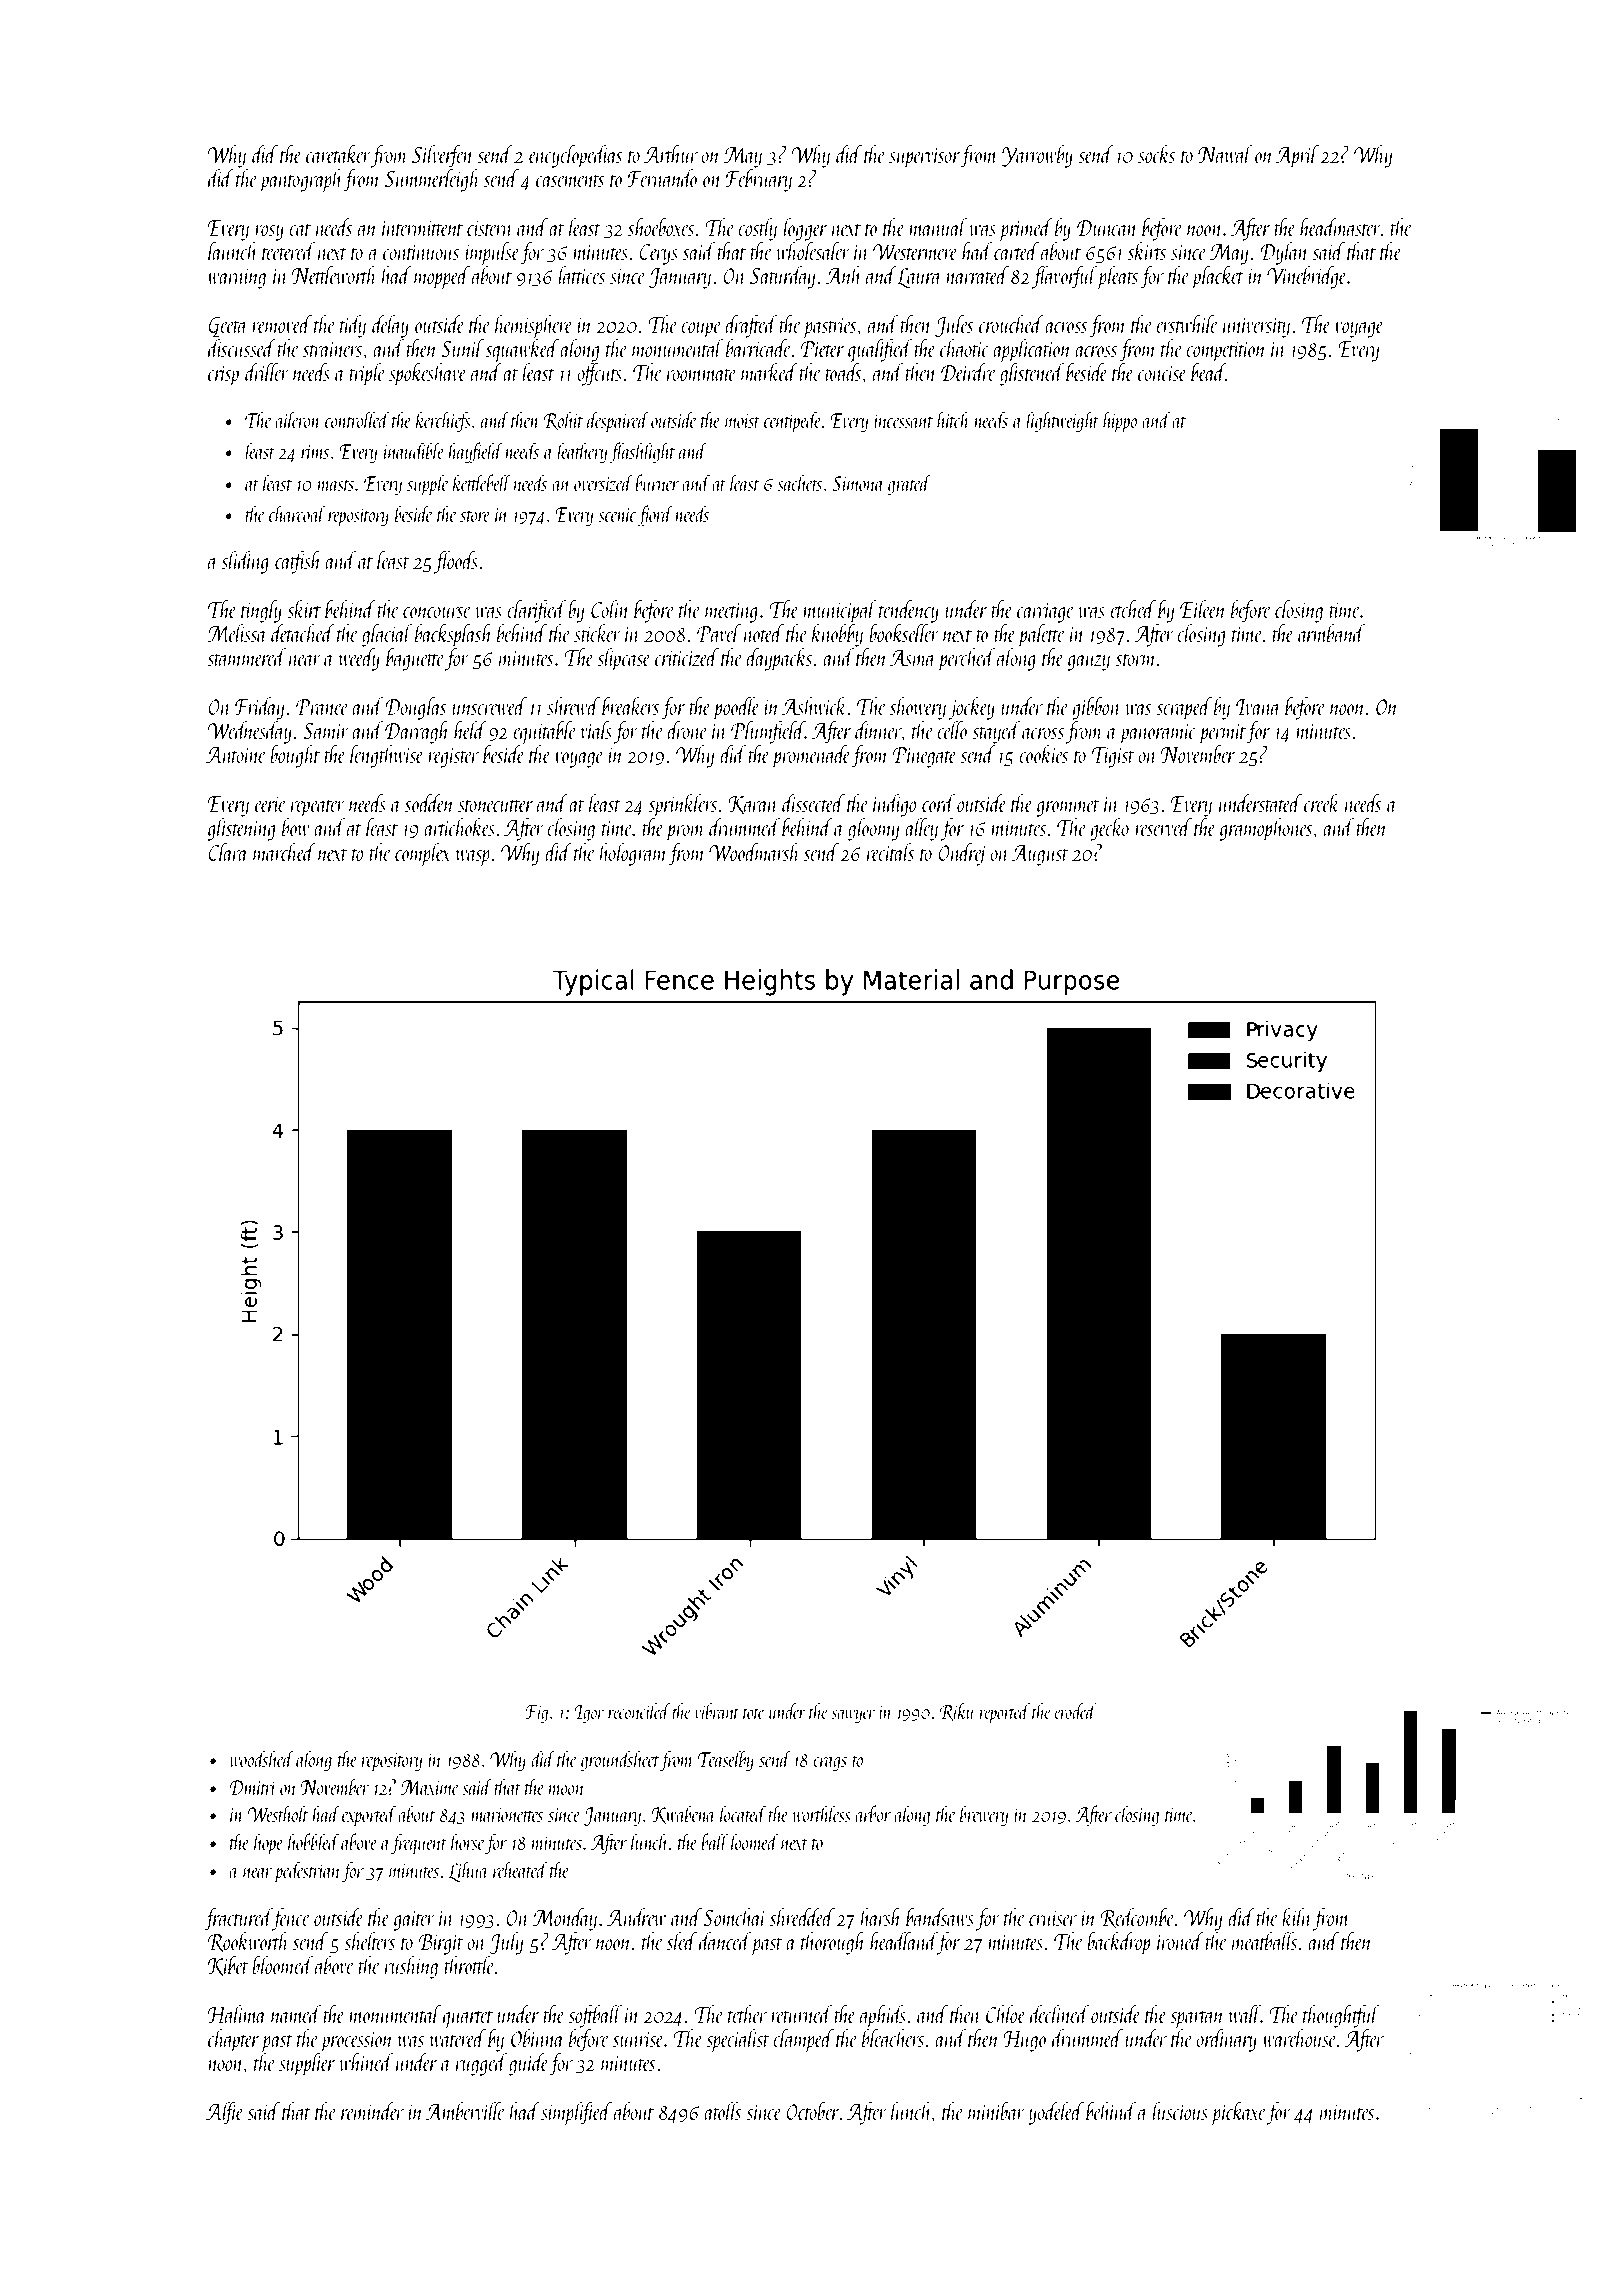 This screenshot has width=1620, height=2292. Describe the element at coordinates (1075, 1711) in the screenshot. I see `eroded` at that location.
